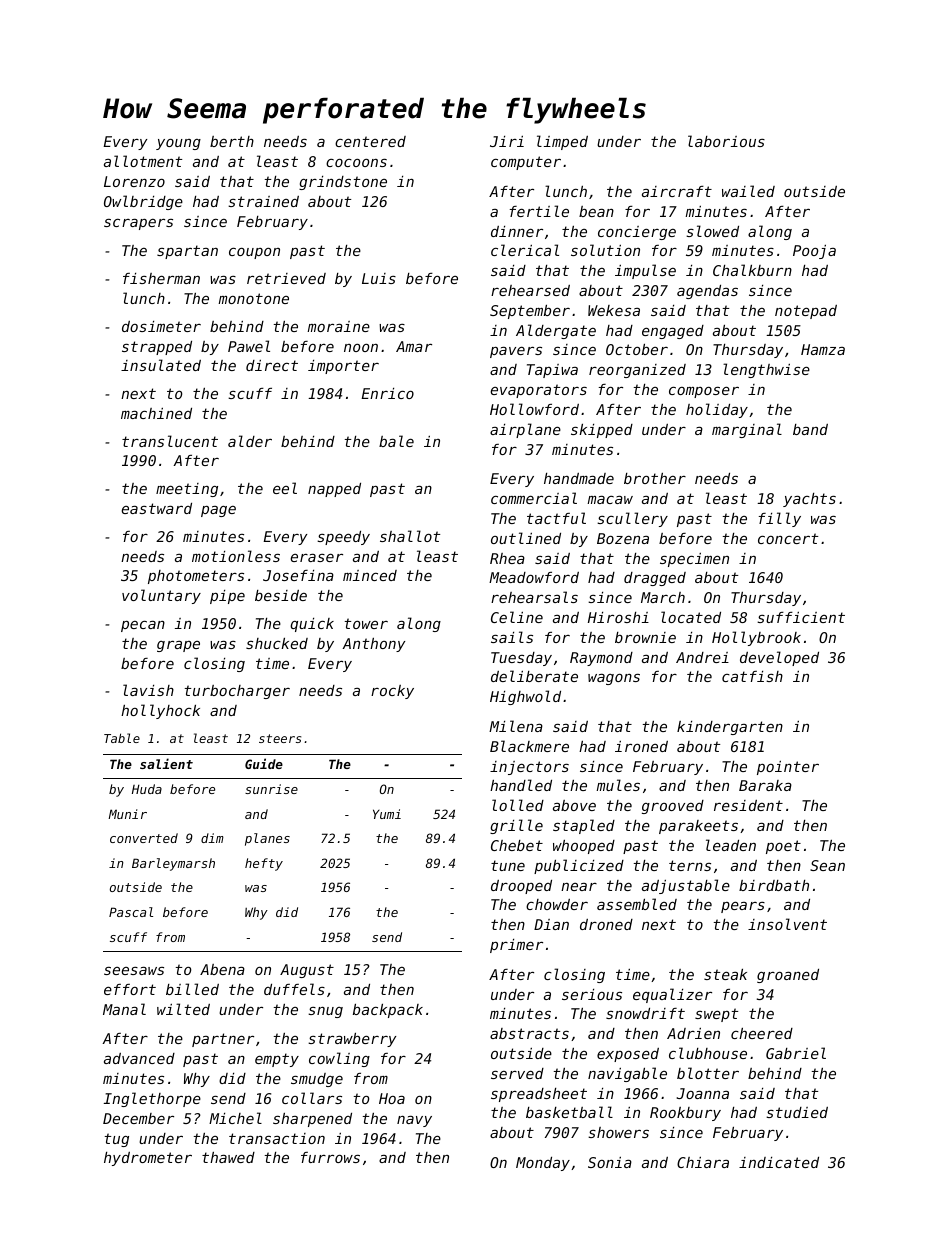  Describe the element at coordinates (134, 971) in the screenshot. I see `seesaws` at that location.
